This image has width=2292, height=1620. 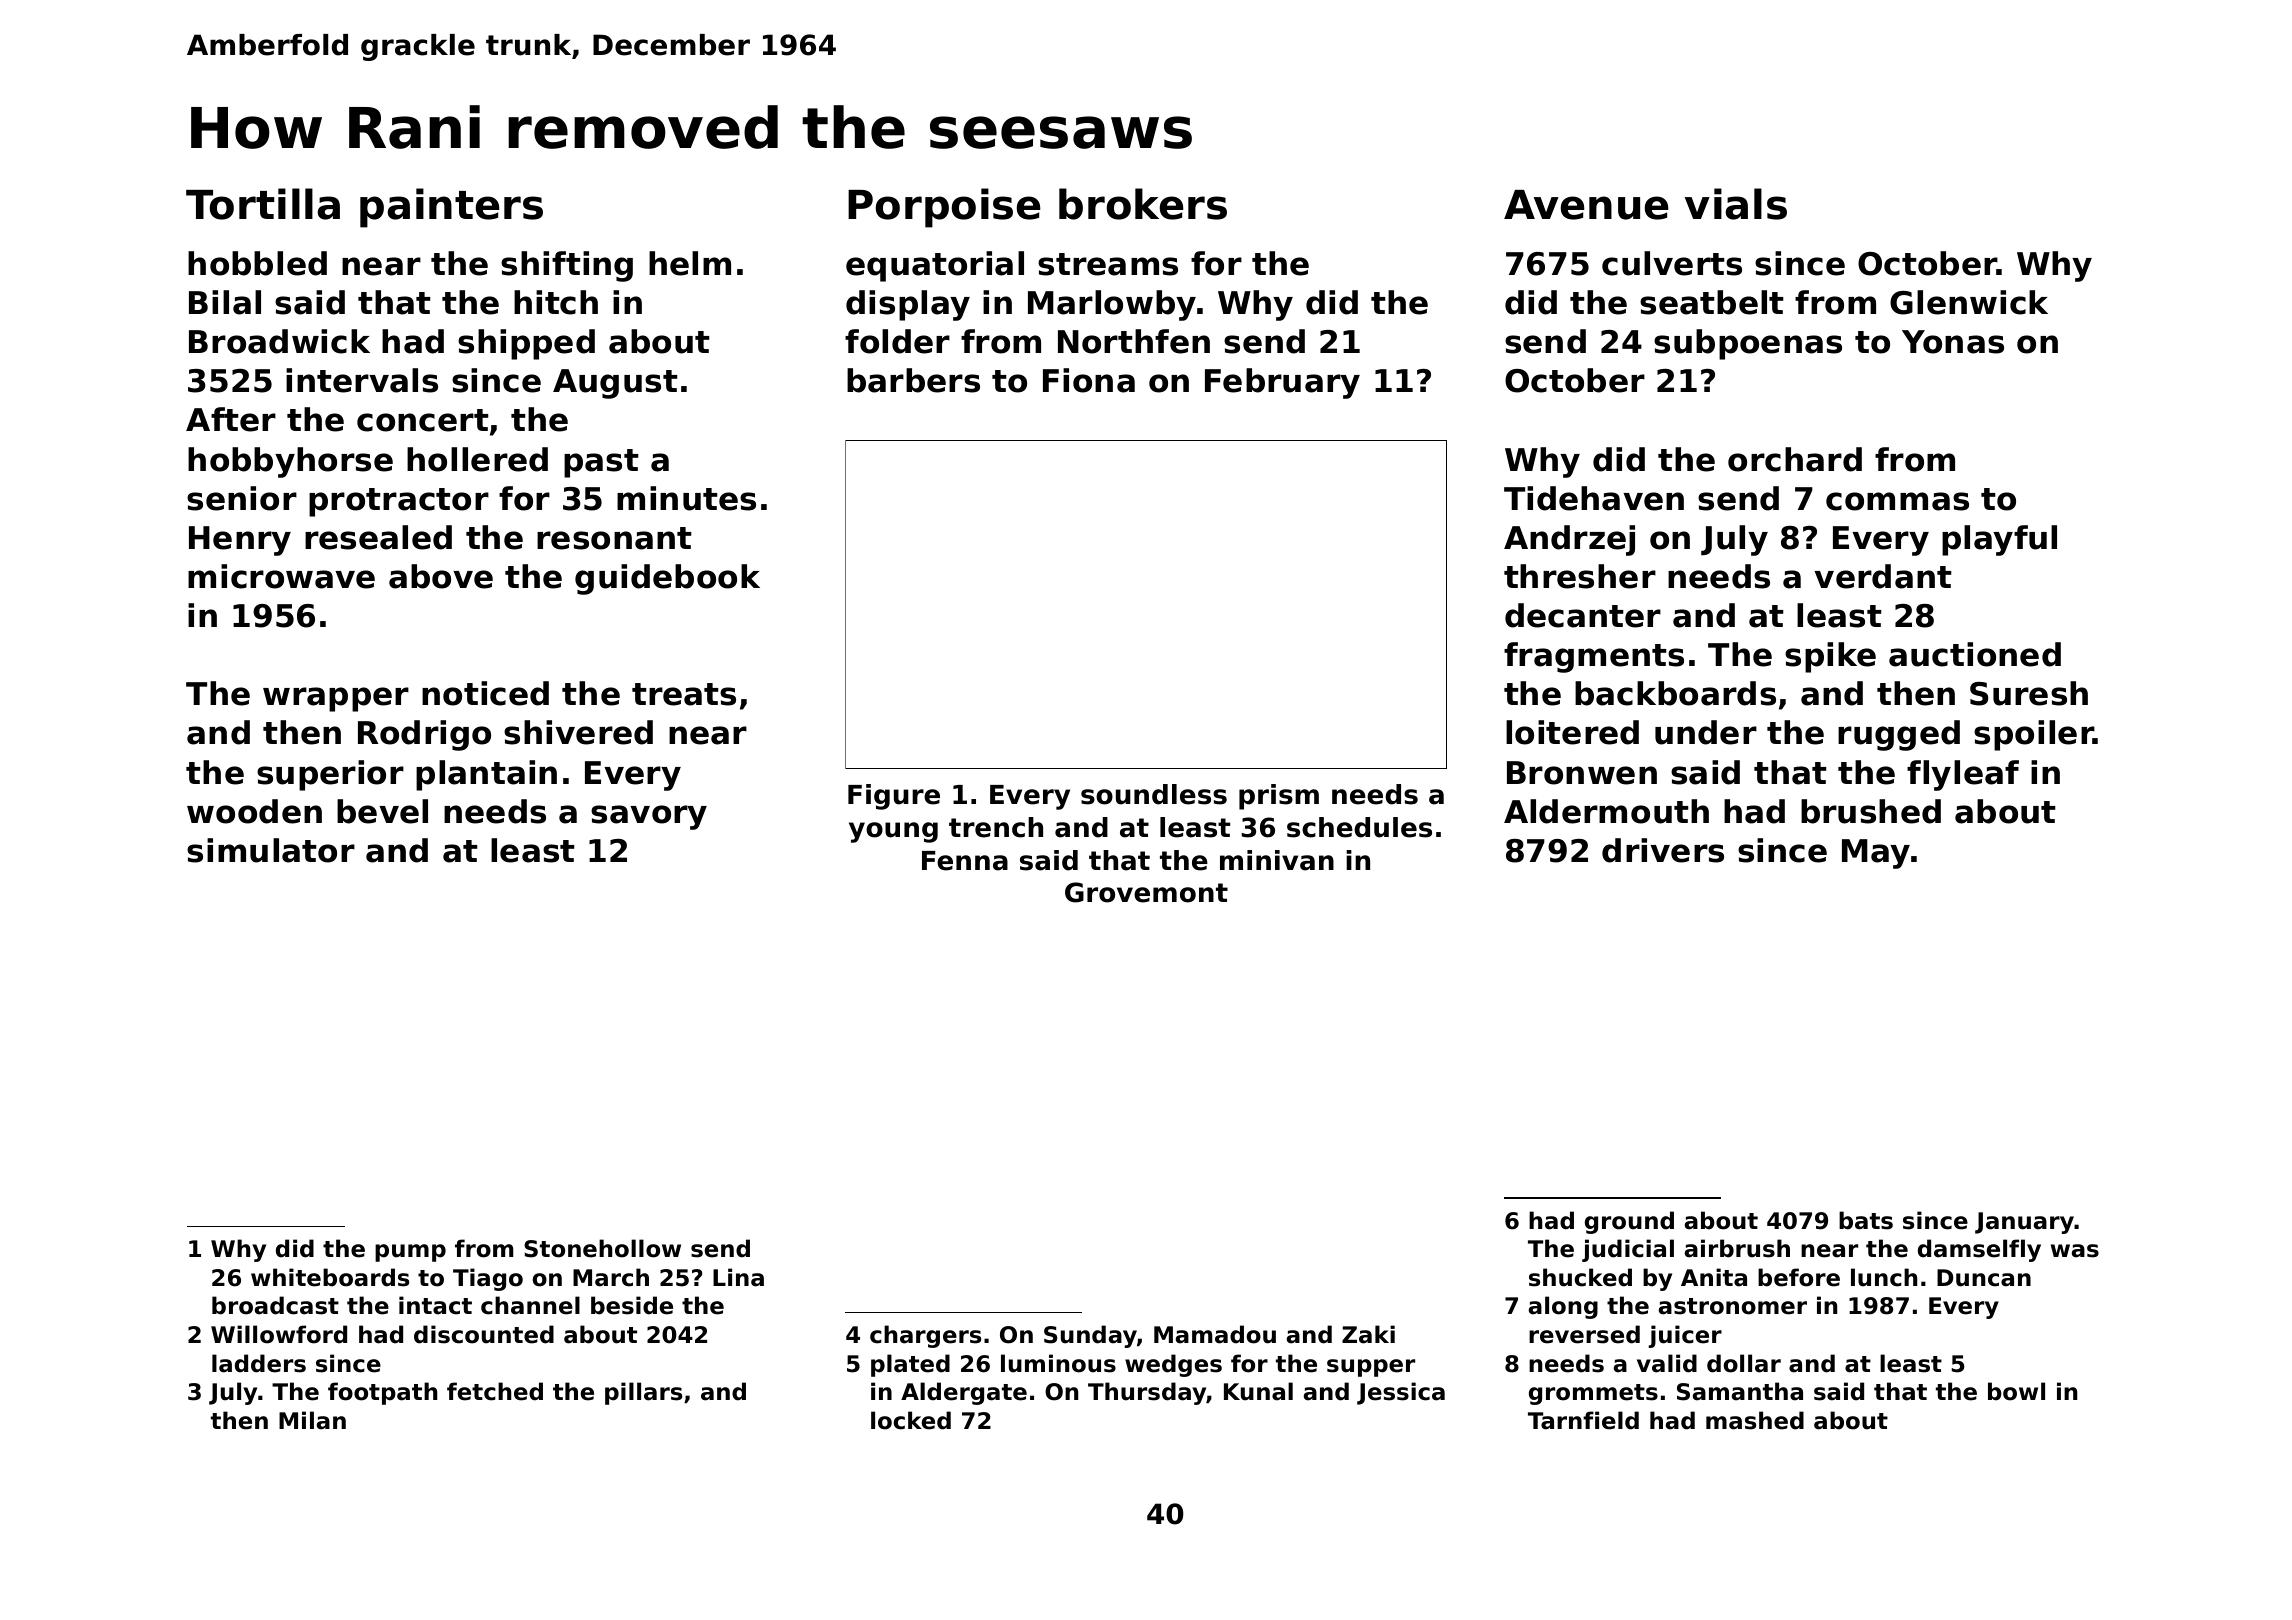 What do you see at coordinates (1876, 854) in the image?
I see `May` at bounding box center [1876, 854].
